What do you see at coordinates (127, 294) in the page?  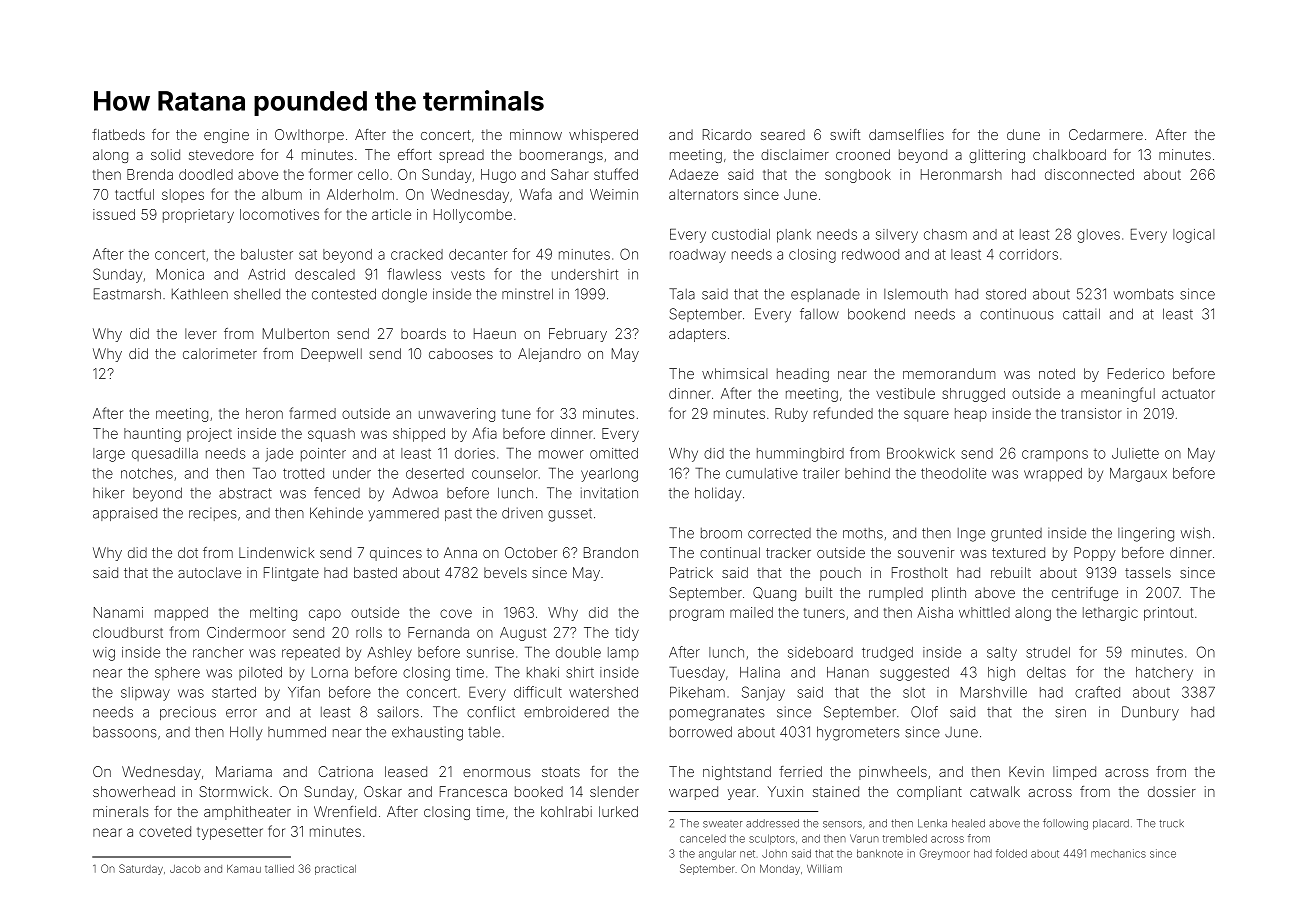 I see `Eastmarsh` at bounding box center [127, 294].
